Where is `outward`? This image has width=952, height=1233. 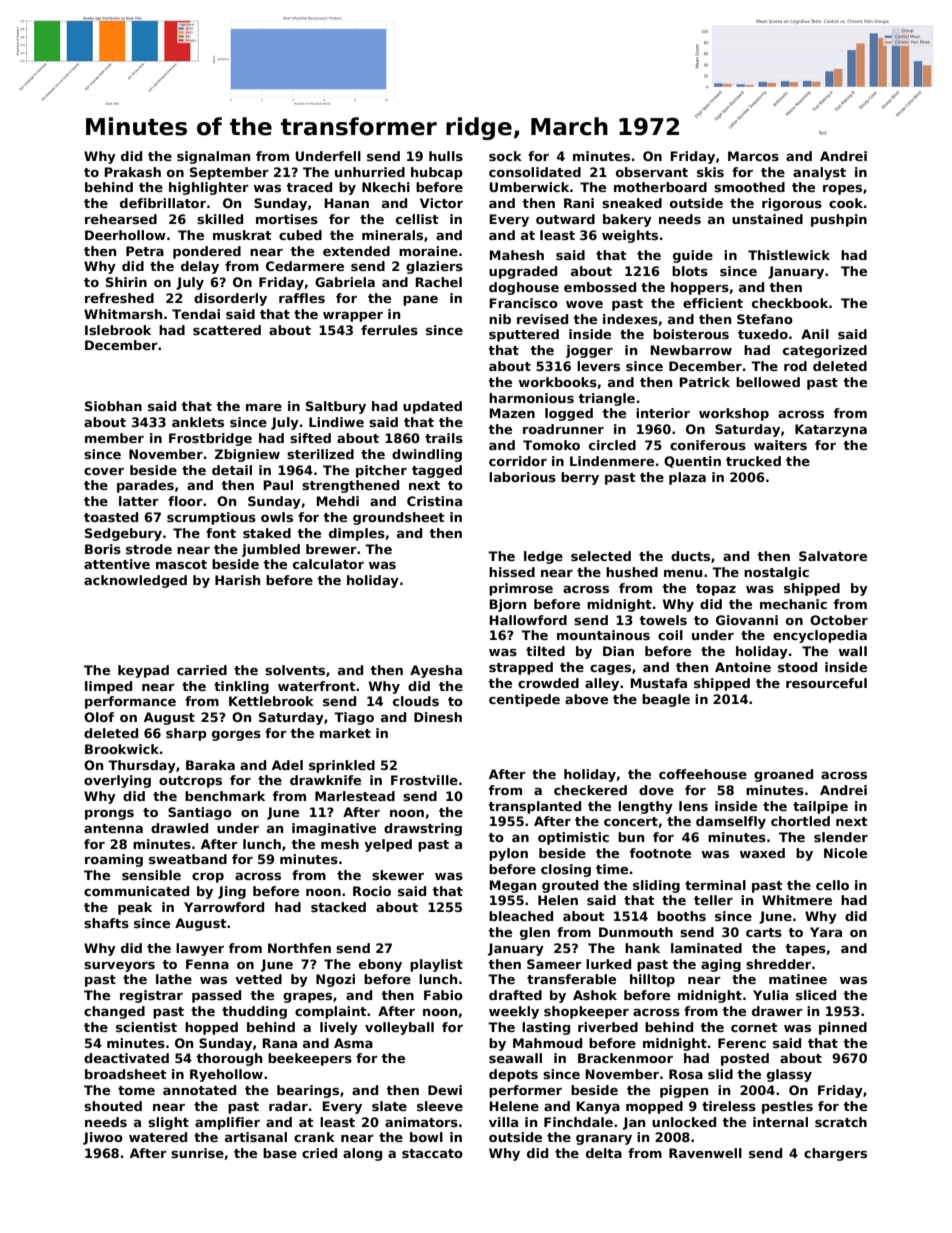 outward is located at coordinates (565, 219).
